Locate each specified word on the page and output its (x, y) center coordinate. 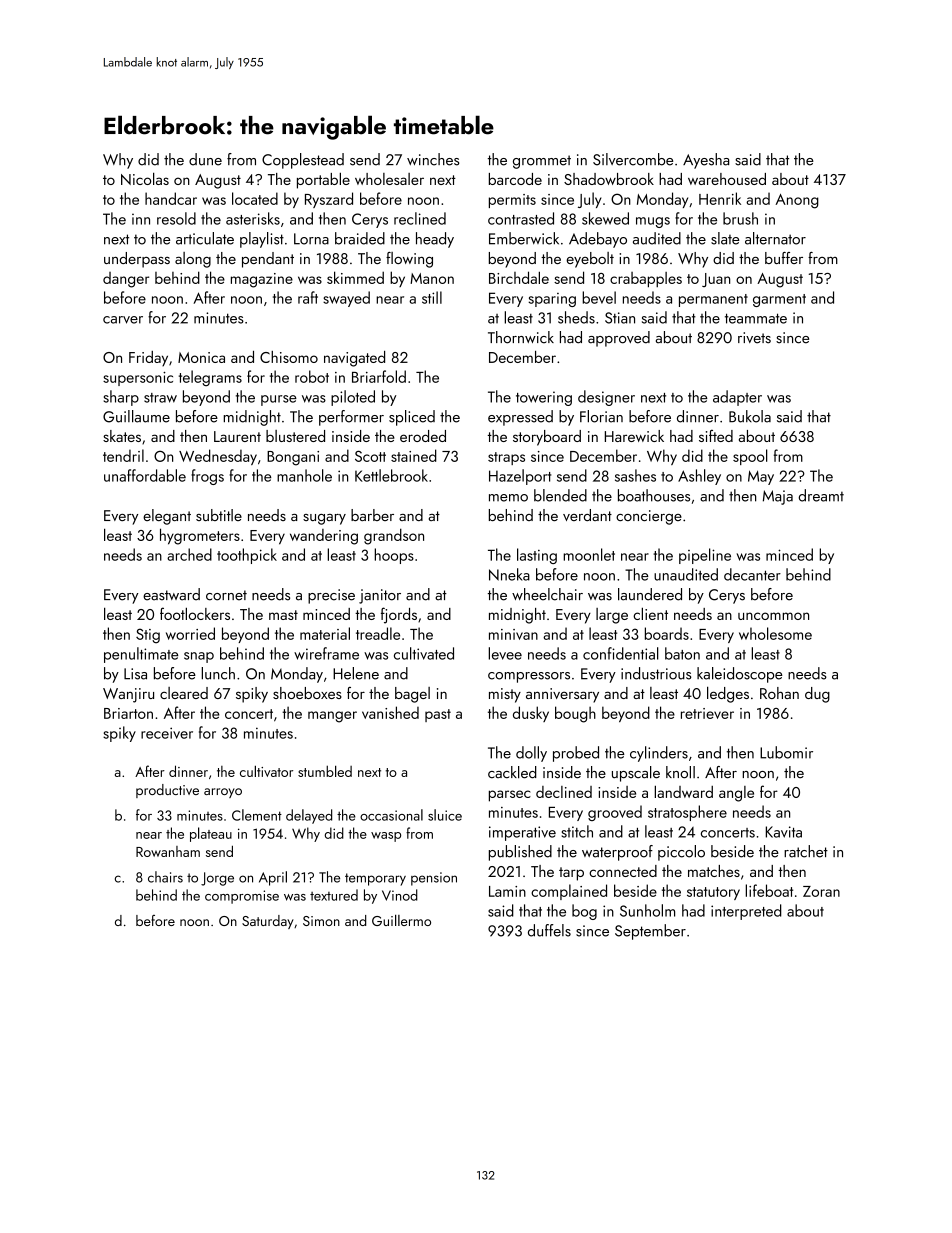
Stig (148, 636)
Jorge (217, 879)
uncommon (773, 616)
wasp (386, 837)
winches (433, 159)
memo (508, 498)
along (193, 260)
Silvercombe (633, 159)
